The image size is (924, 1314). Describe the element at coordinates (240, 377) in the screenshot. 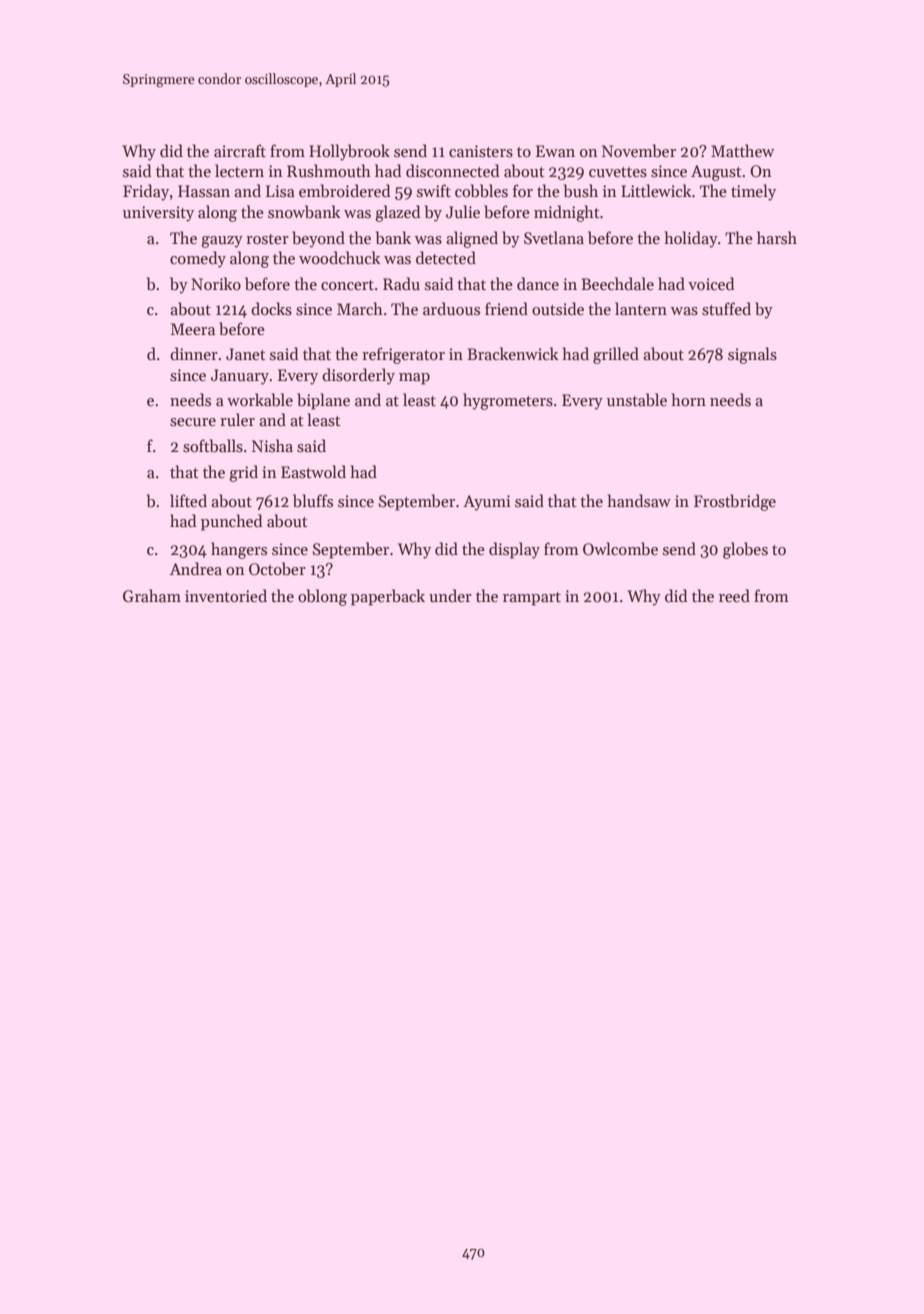

I see `January` at that location.
